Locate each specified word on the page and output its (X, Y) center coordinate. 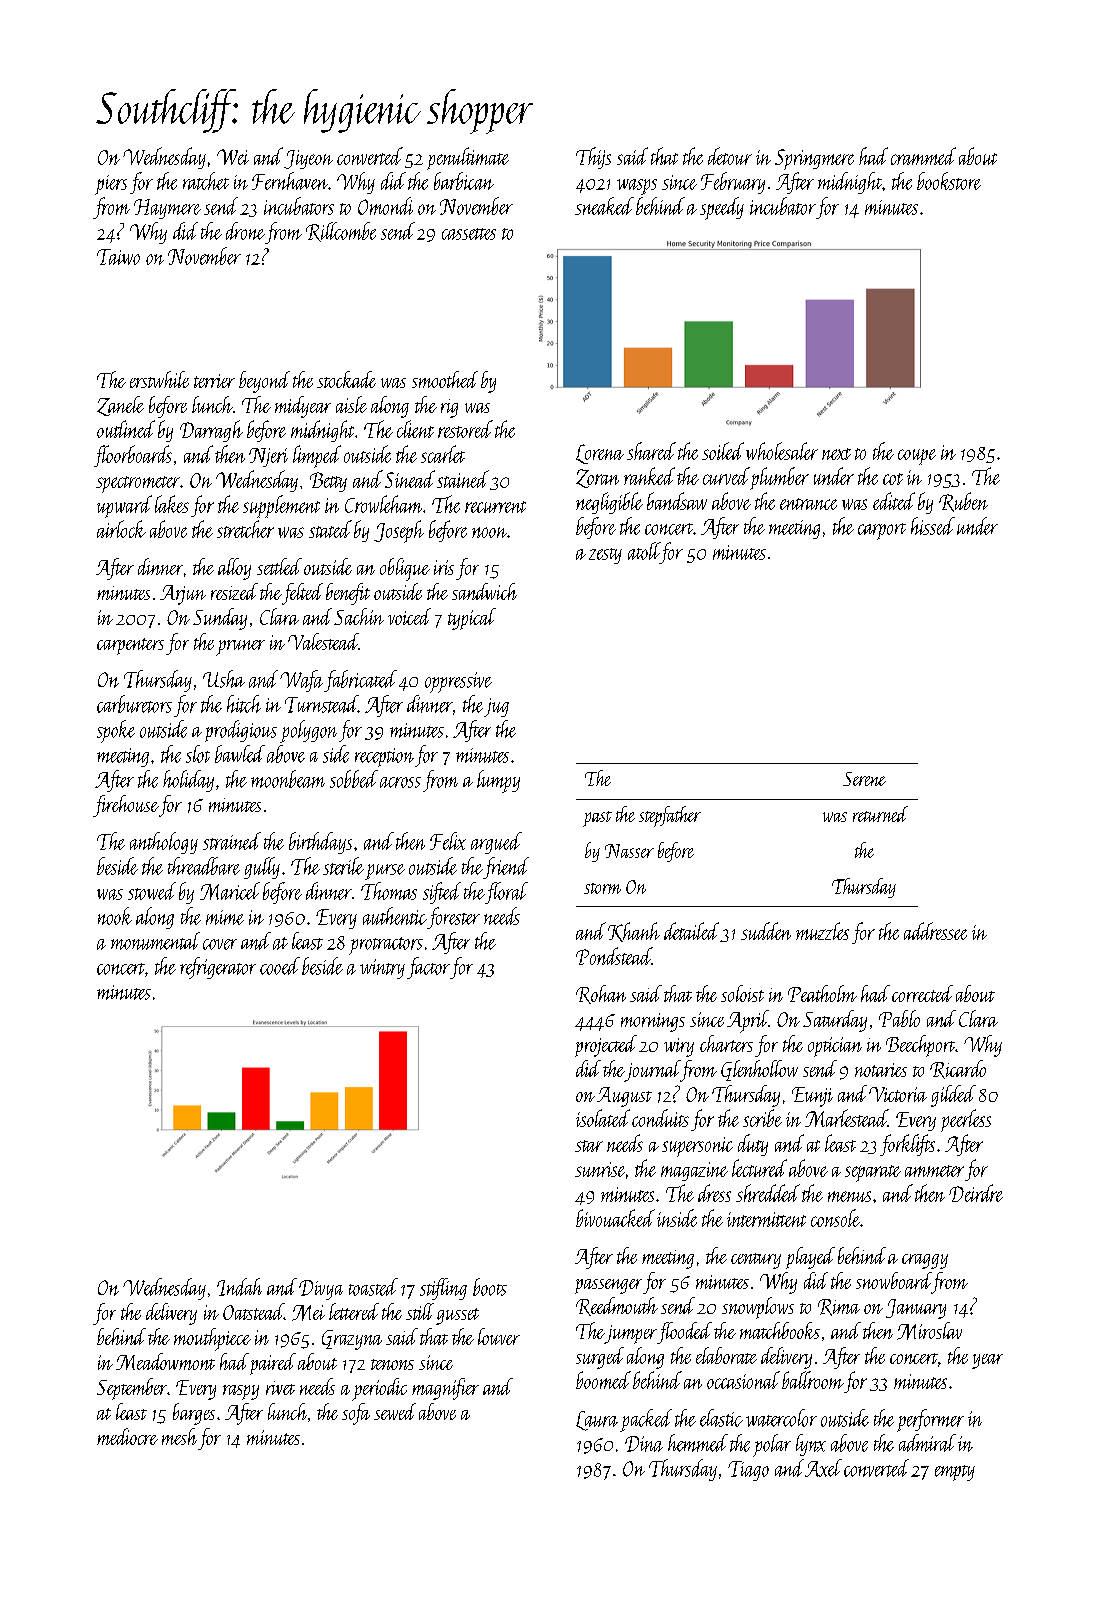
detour (730, 156)
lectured (759, 1168)
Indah (239, 1287)
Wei (233, 157)
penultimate (468, 158)
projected (606, 1046)
